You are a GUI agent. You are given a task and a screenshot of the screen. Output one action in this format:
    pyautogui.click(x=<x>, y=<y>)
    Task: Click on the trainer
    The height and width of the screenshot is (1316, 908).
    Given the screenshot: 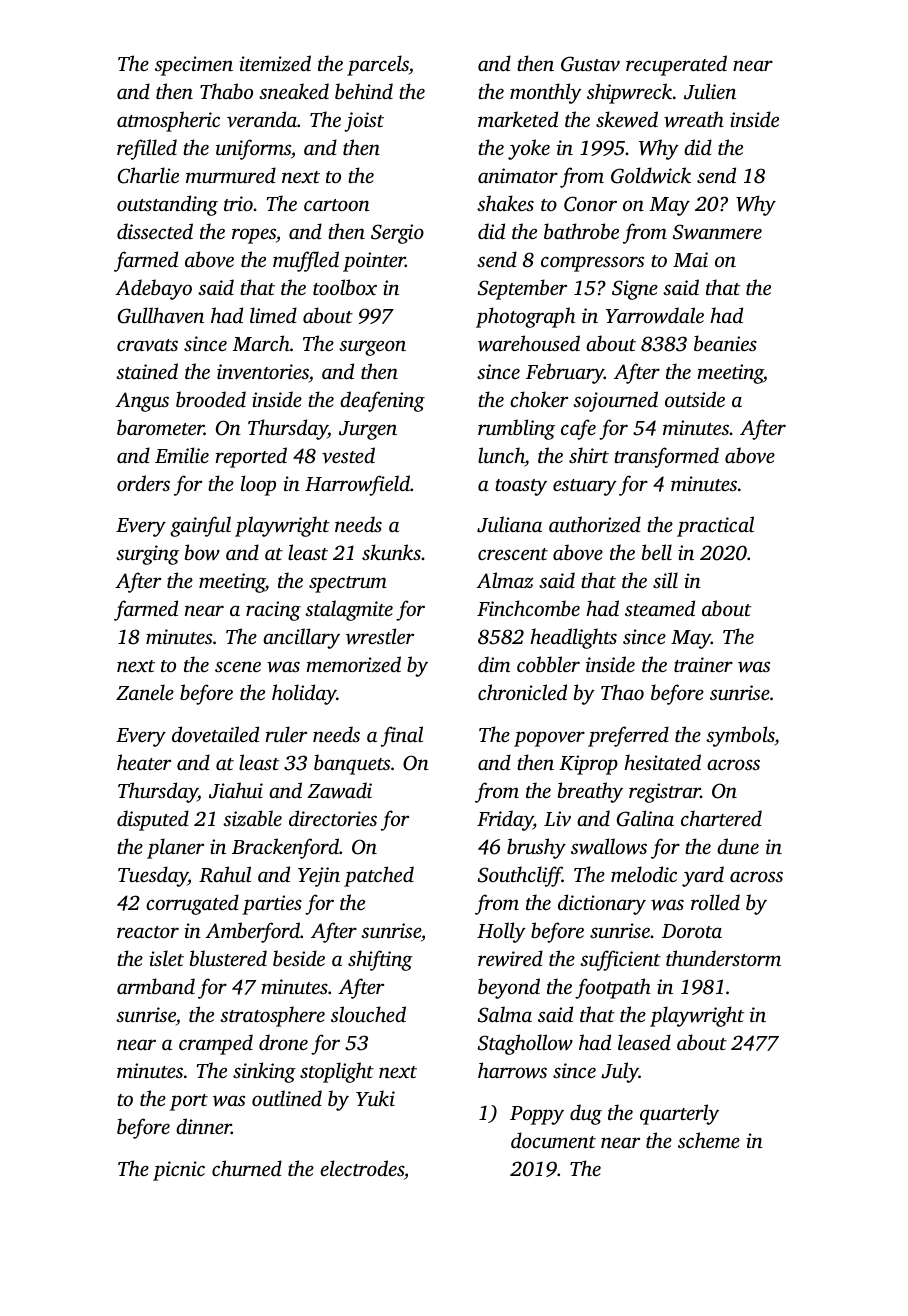 What is the action you would take?
    pyautogui.click(x=703, y=664)
